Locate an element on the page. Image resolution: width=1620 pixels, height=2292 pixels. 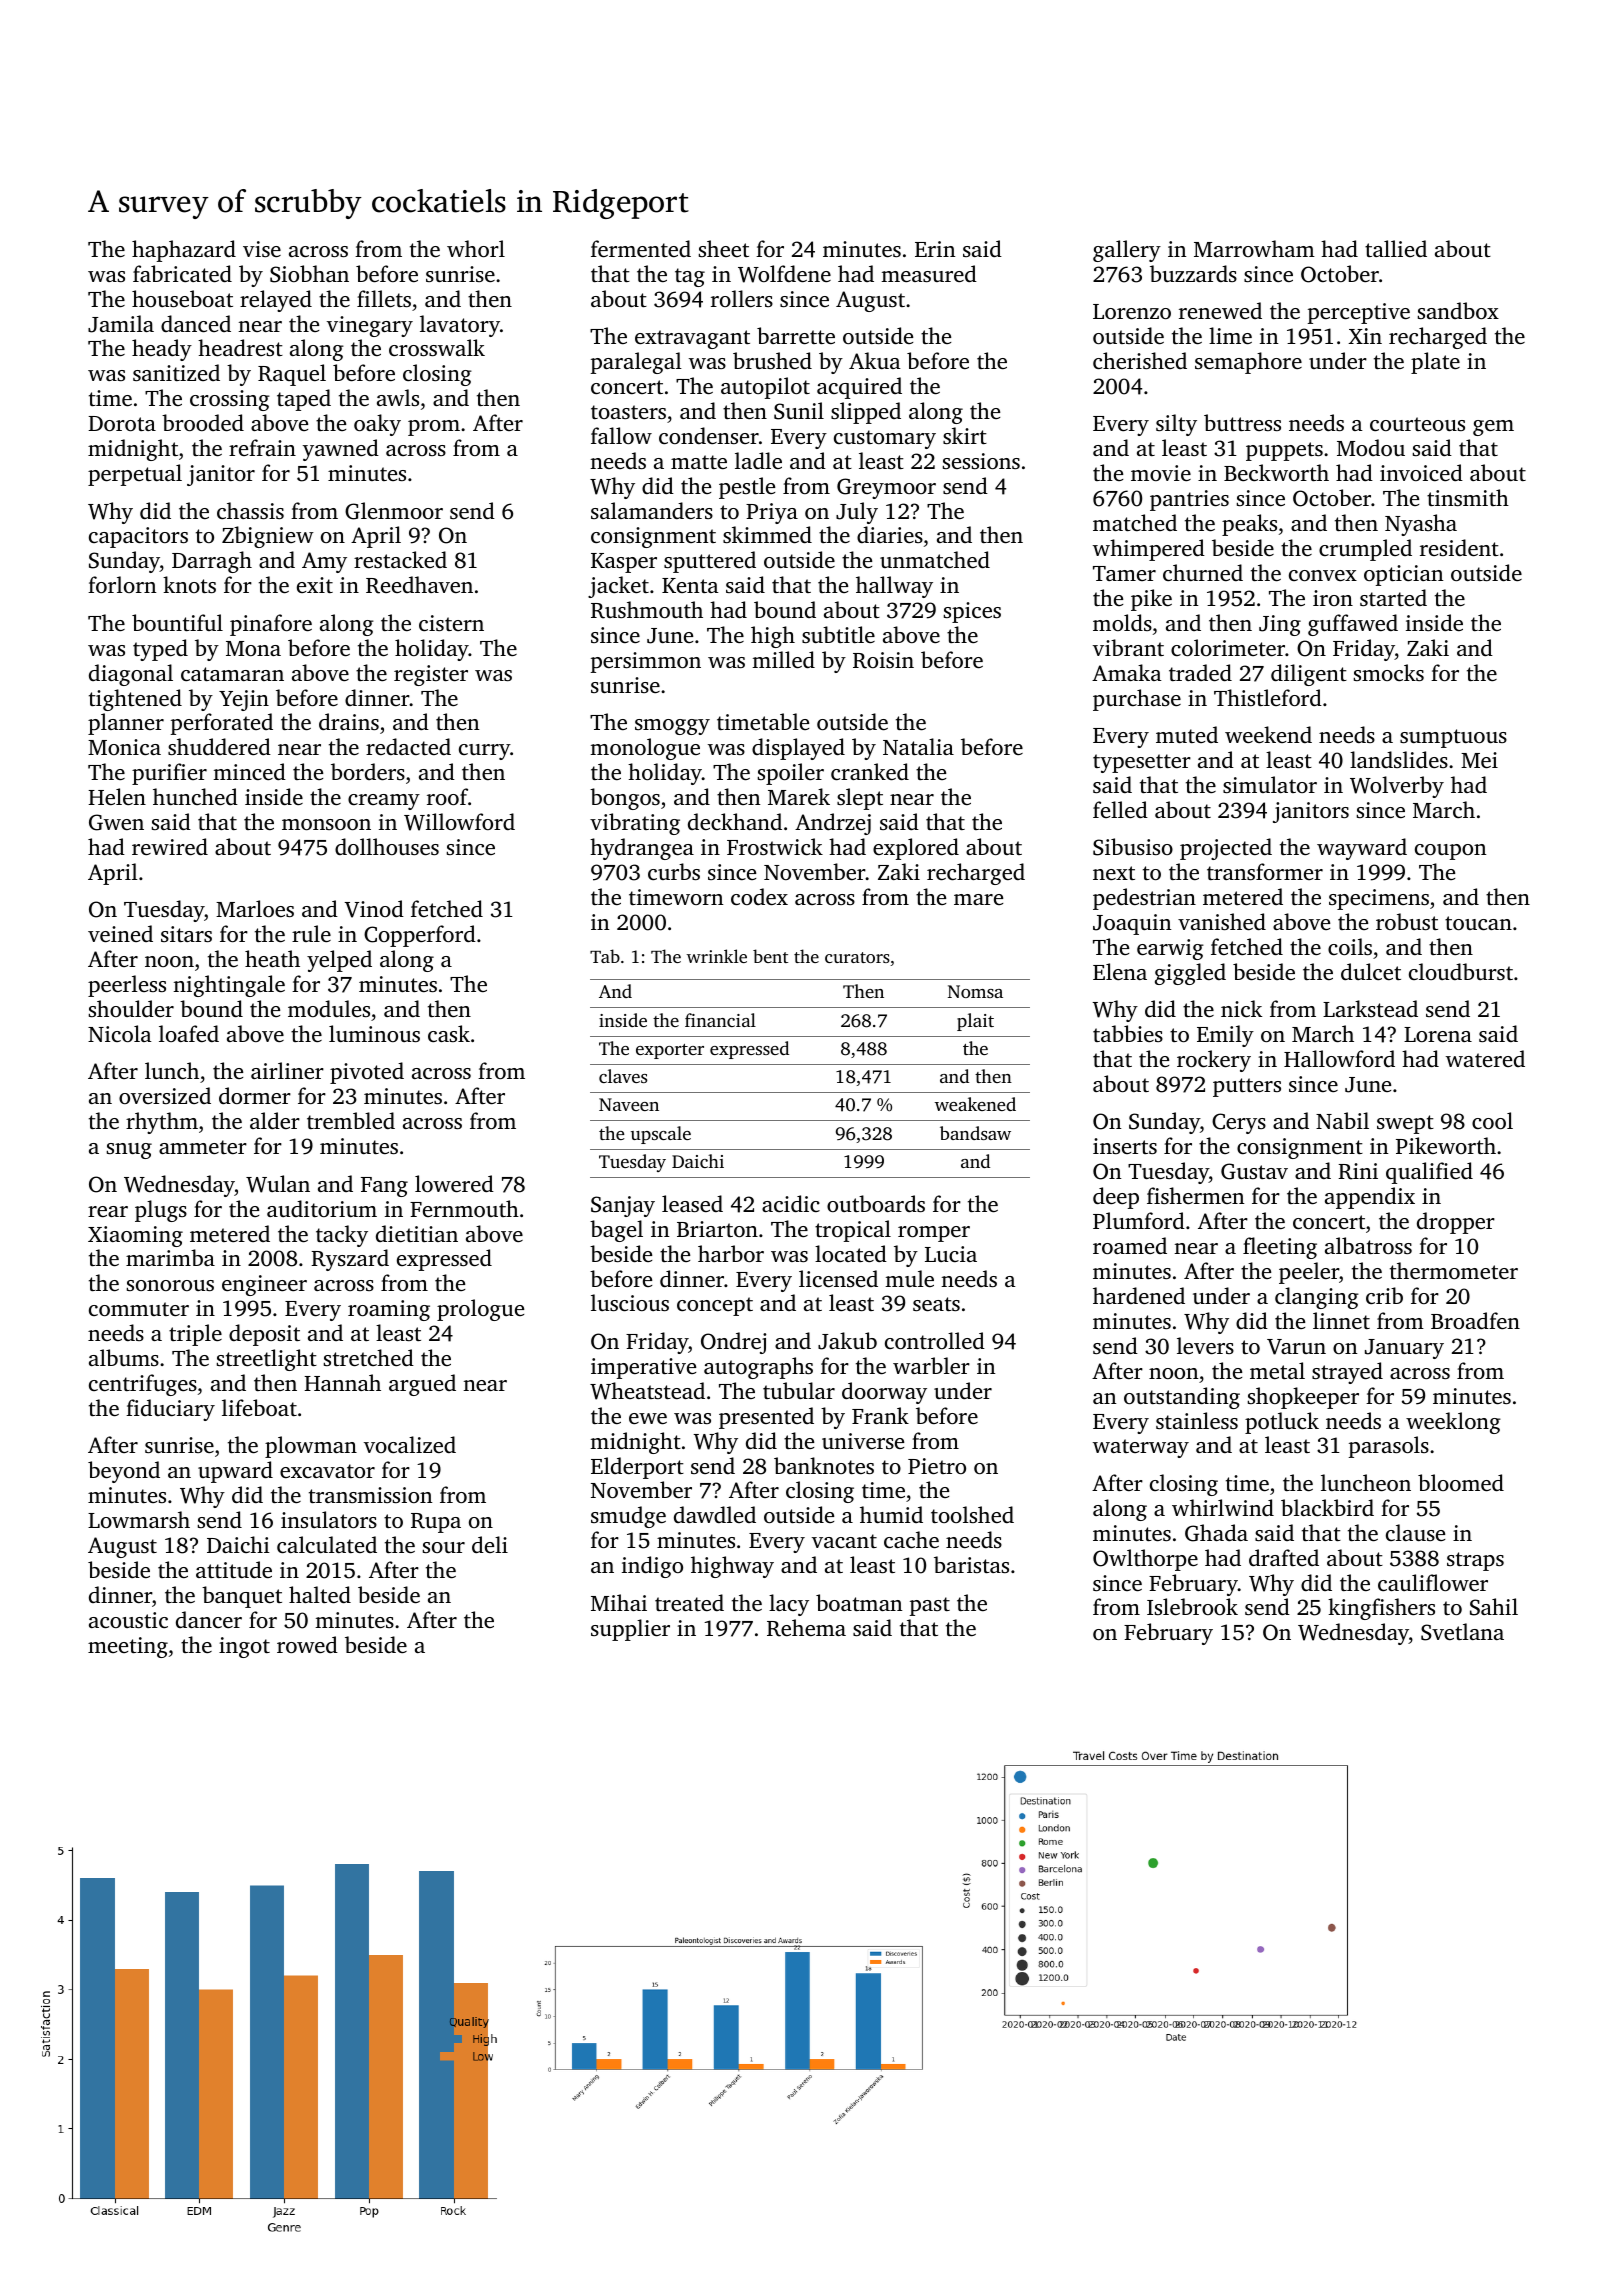
swept is located at coordinates (1405, 1124).
